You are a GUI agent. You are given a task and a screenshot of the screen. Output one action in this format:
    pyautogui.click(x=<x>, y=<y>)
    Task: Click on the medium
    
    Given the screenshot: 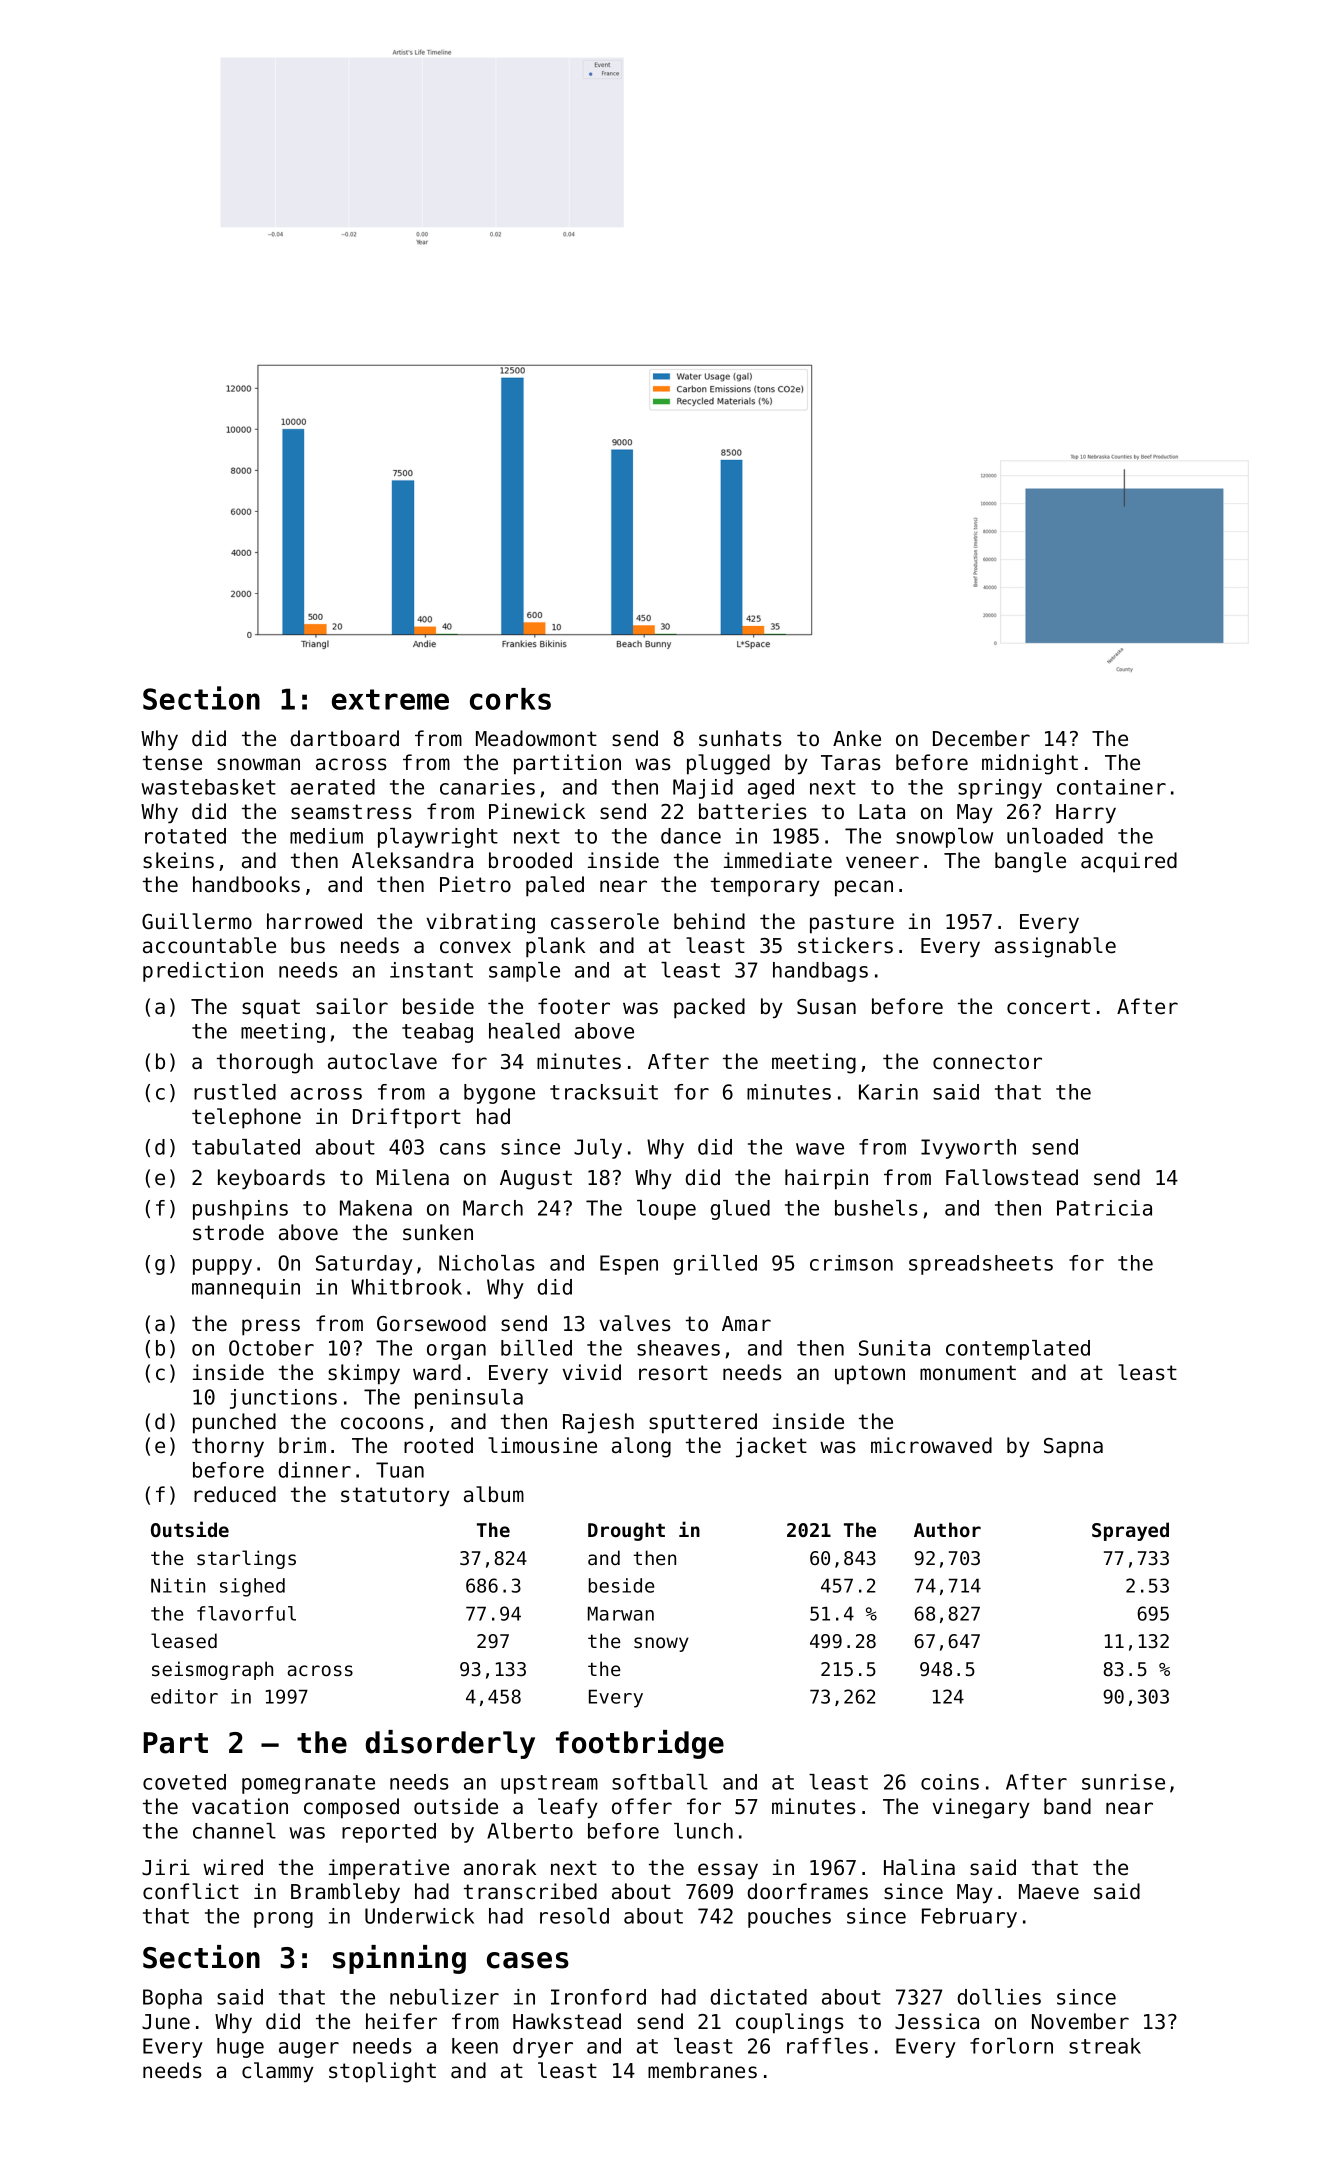 What is the action you would take?
    pyautogui.click(x=326, y=836)
